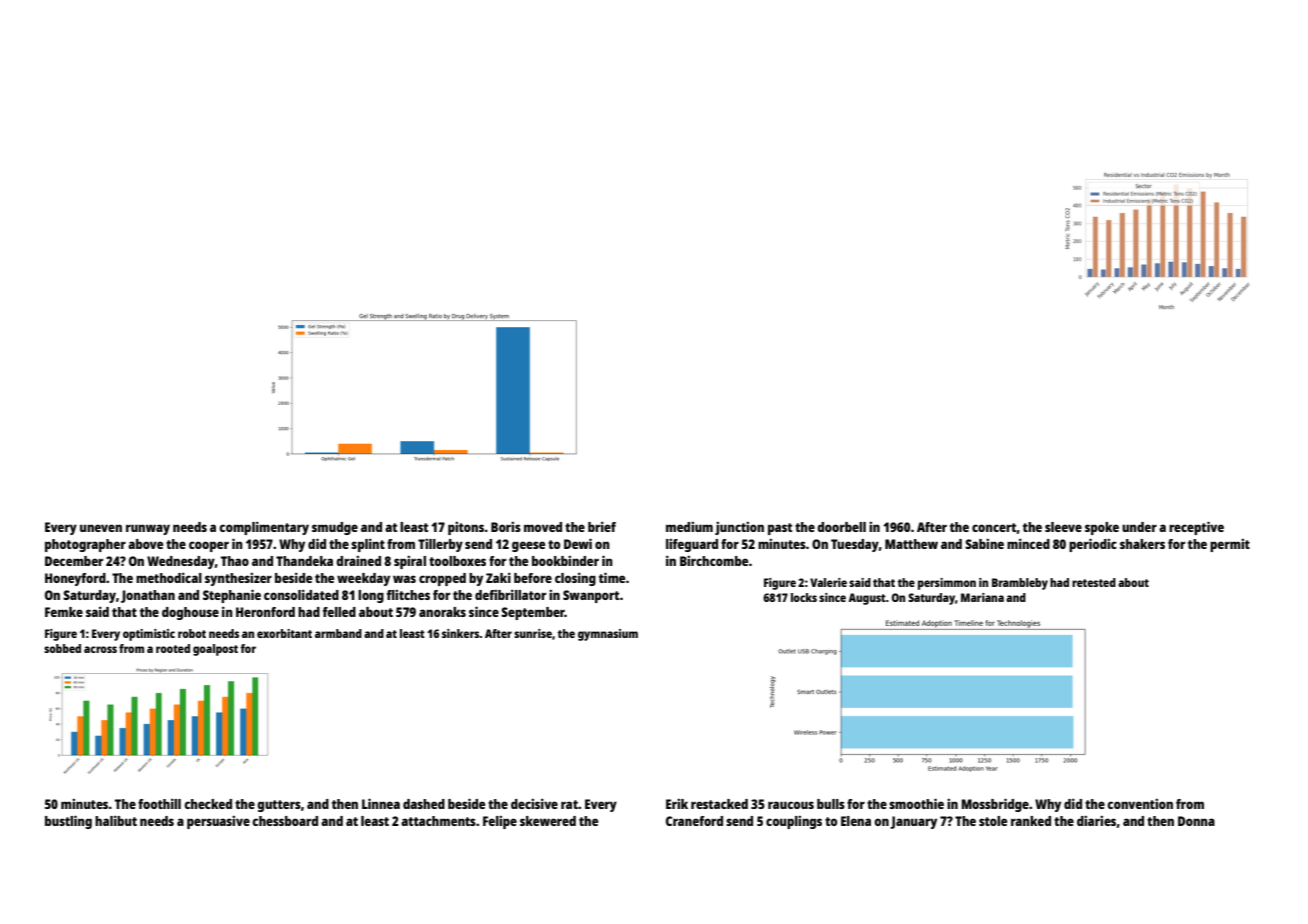 This screenshot has height=924, width=1308. Describe the element at coordinates (534, 804) in the screenshot. I see `decisive` at that location.
